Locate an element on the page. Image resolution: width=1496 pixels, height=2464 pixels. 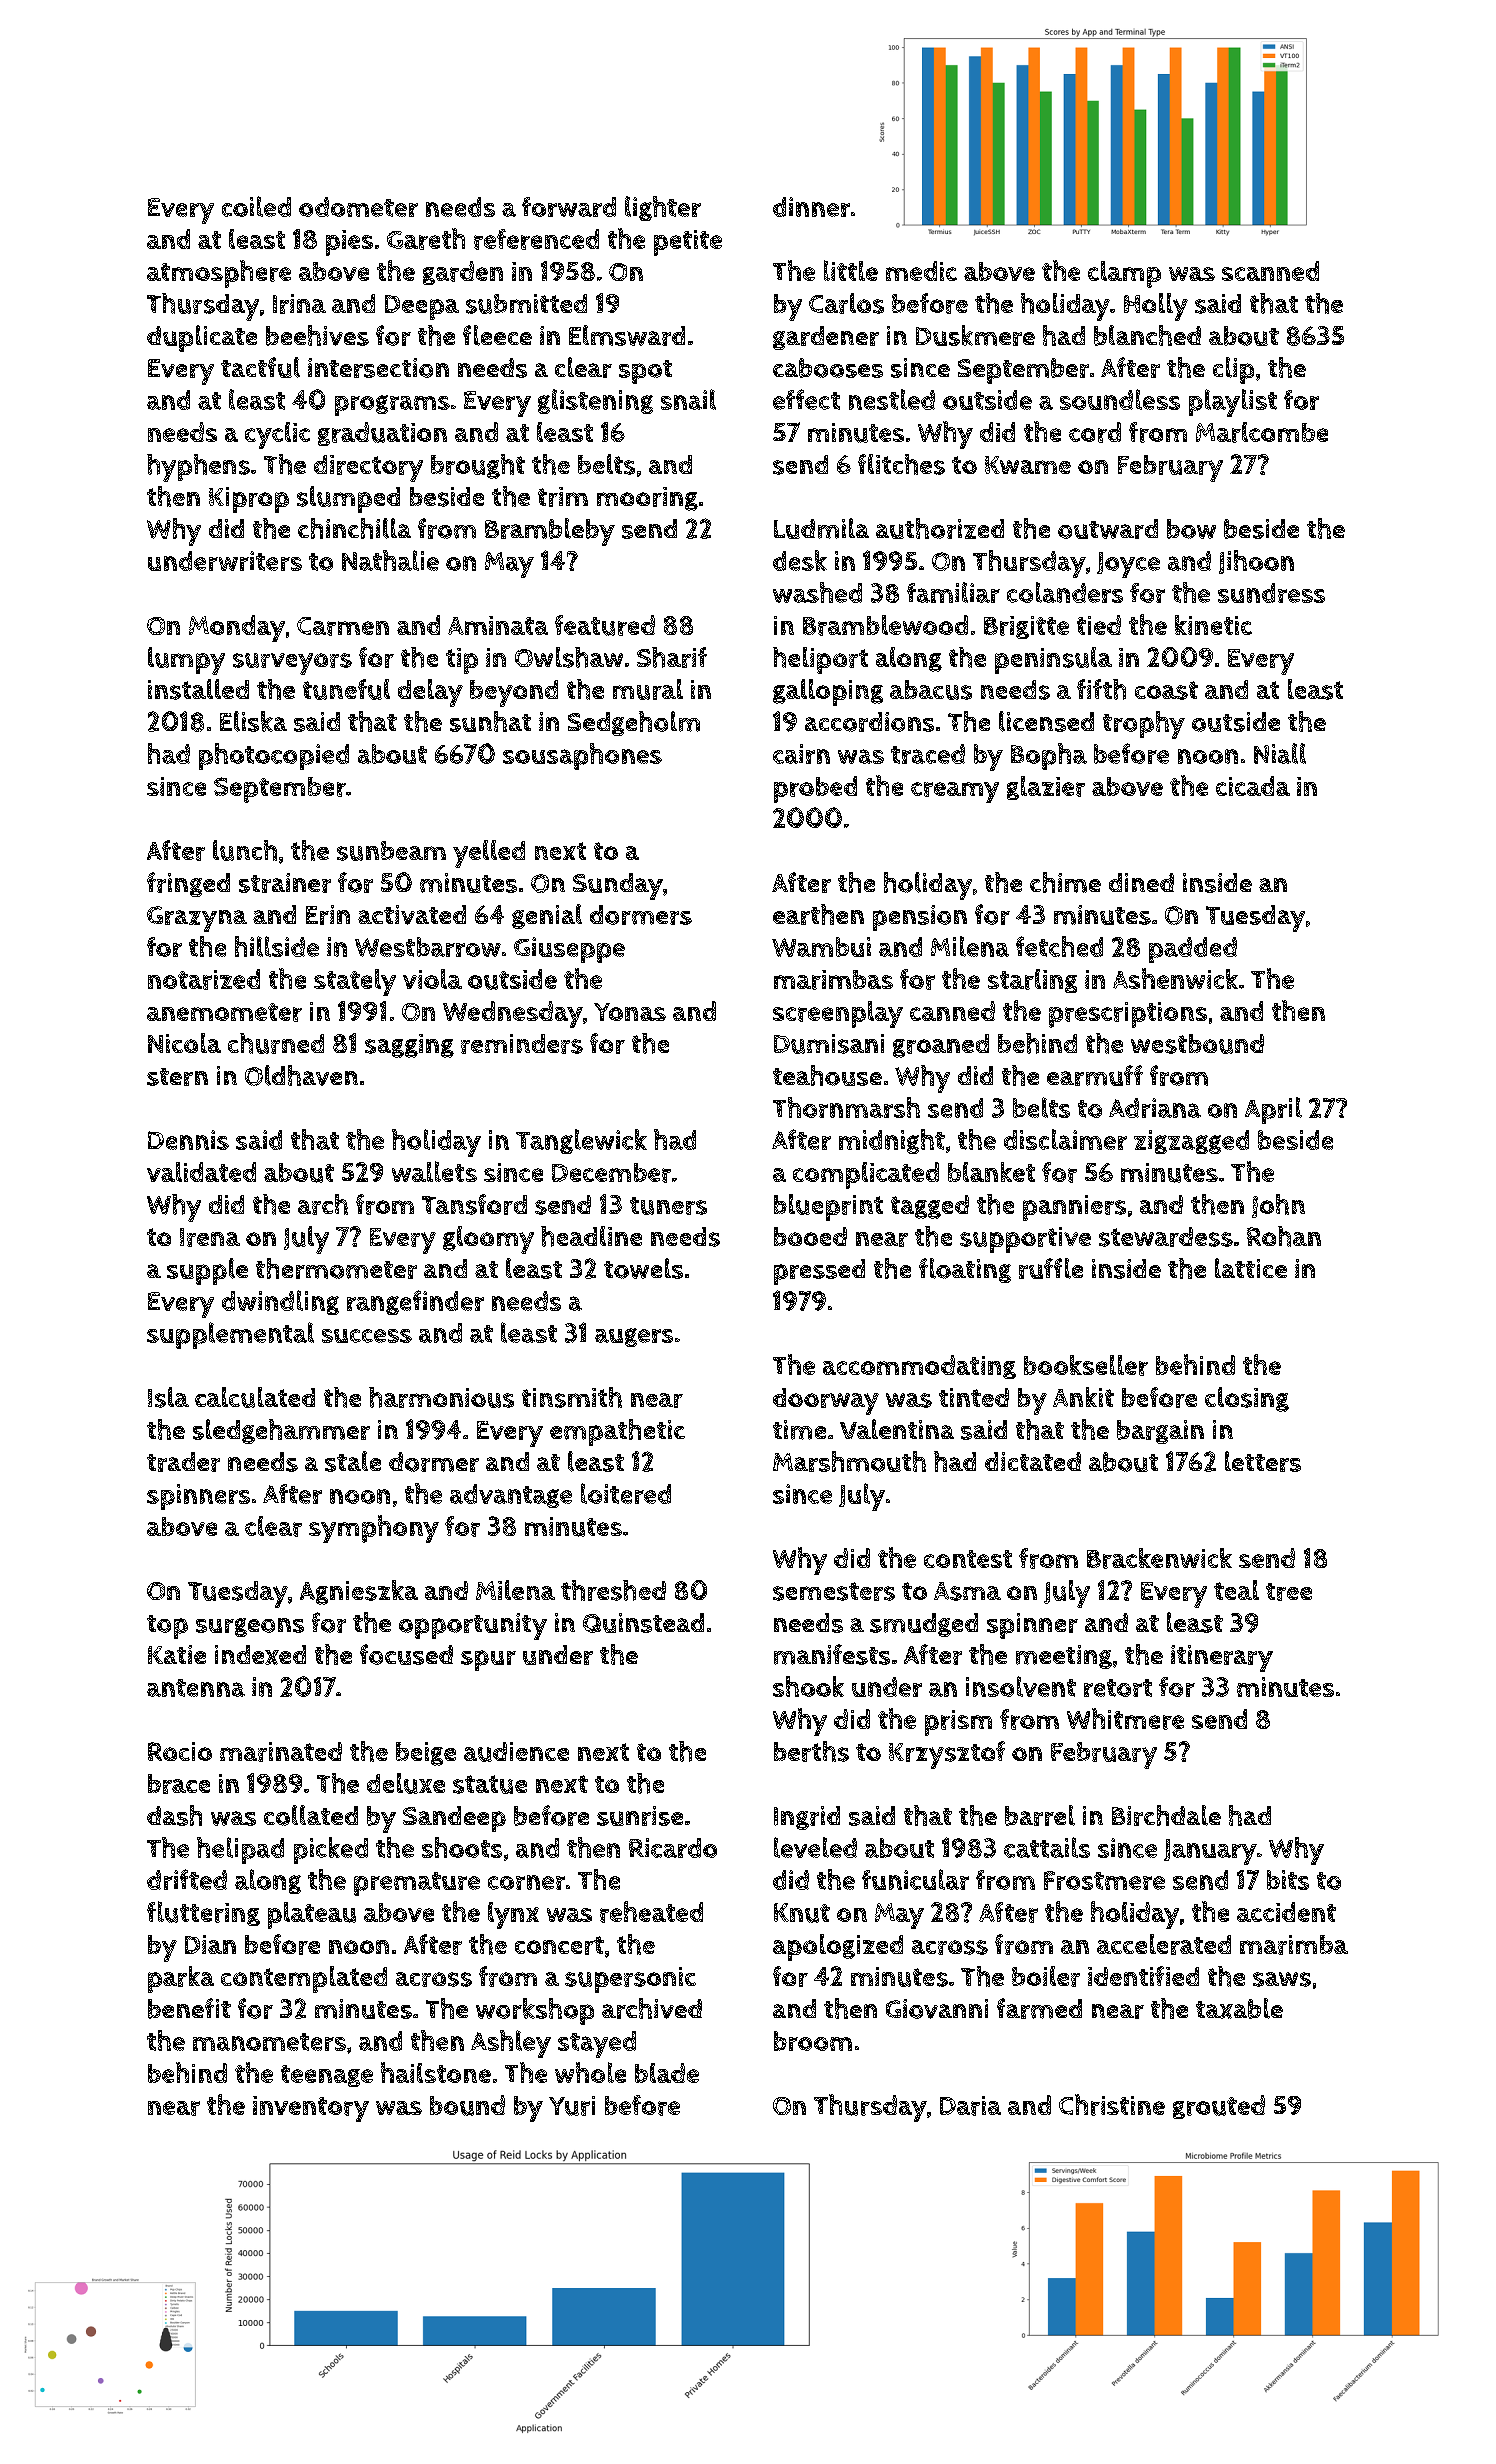
trophy is located at coordinates (1144, 725).
